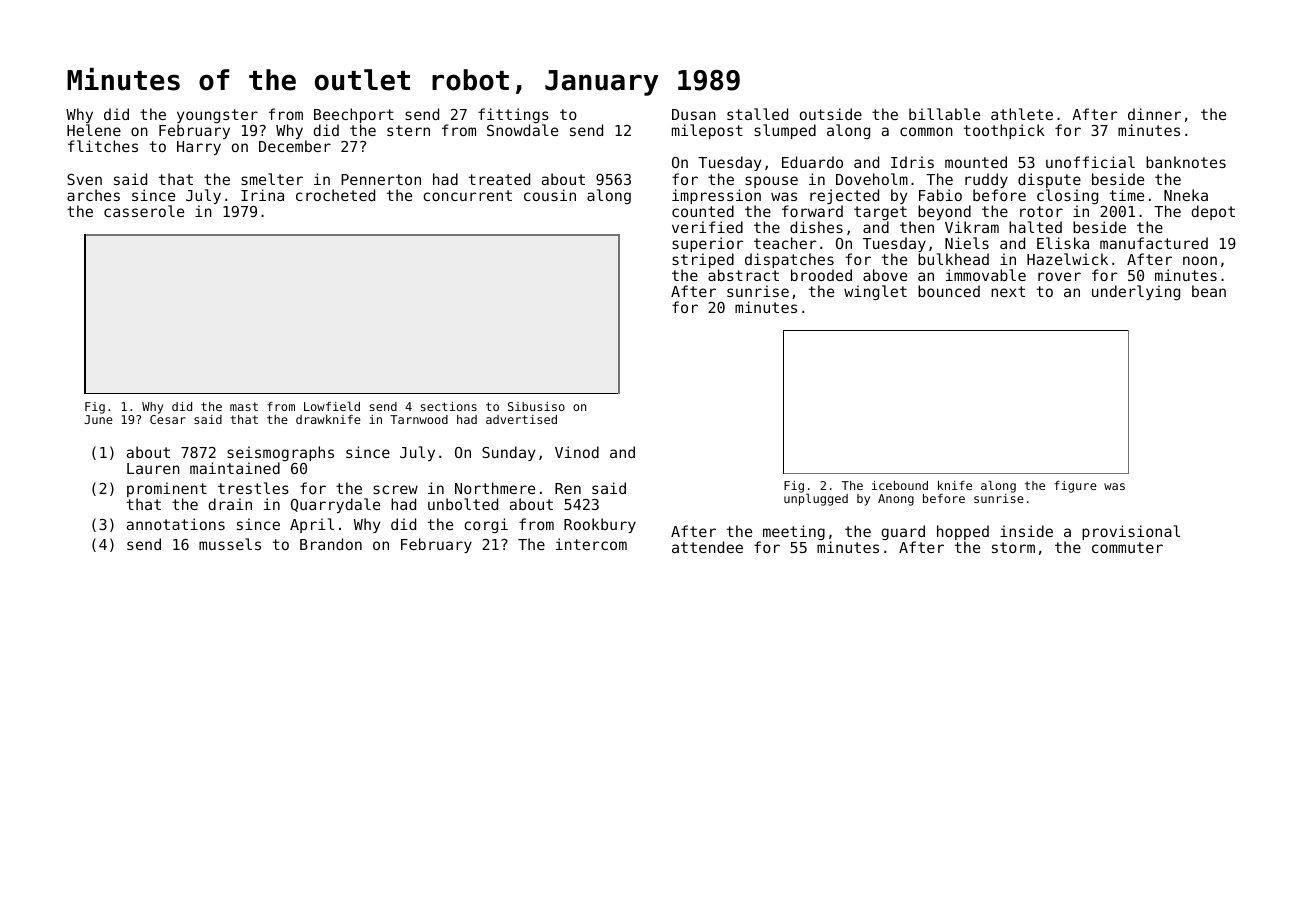 This screenshot has width=1308, height=924. I want to click on winglet, so click(875, 292).
